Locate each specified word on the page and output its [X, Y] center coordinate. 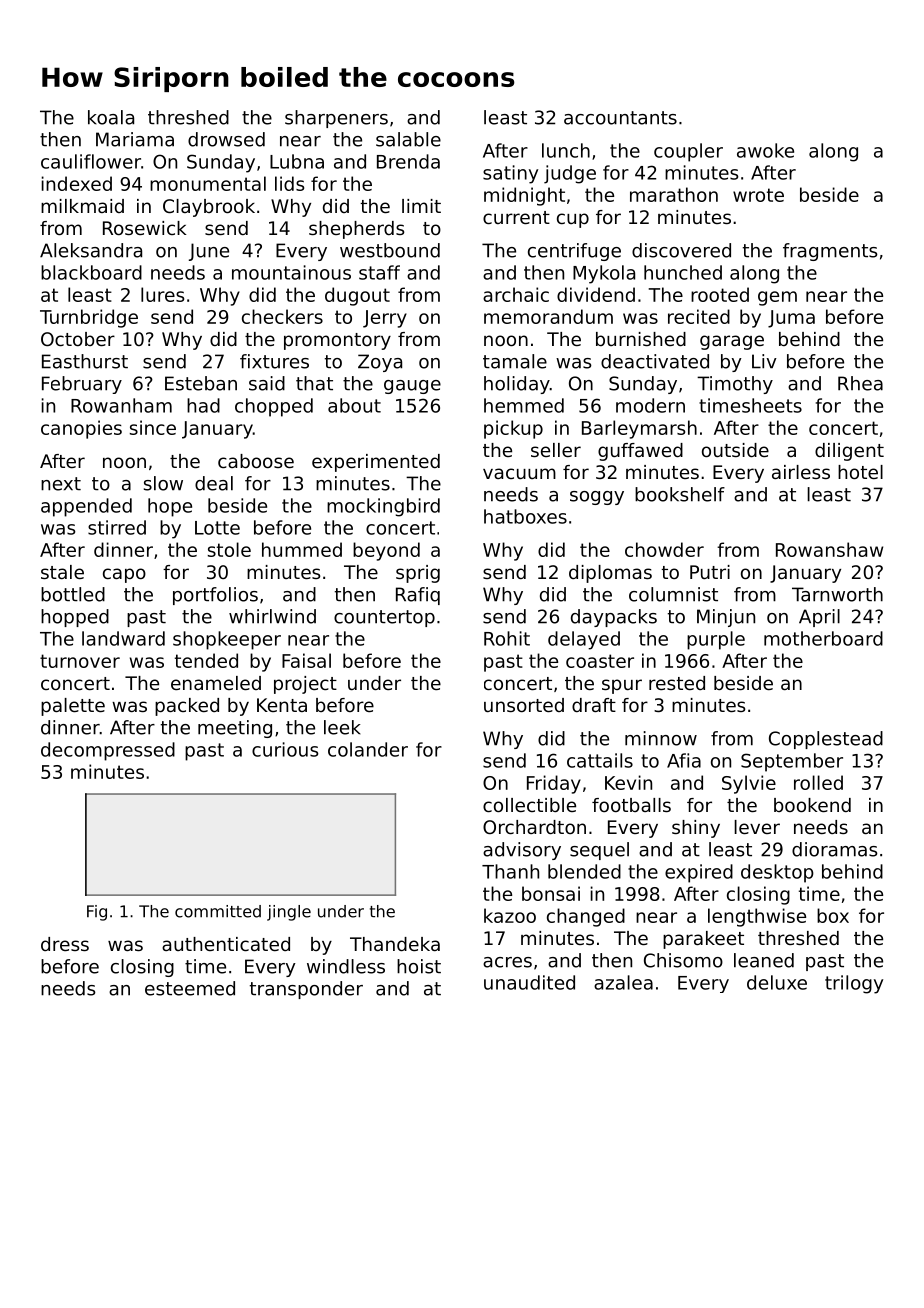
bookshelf [680, 494]
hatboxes [525, 516]
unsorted [524, 705]
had [203, 405]
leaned [764, 960]
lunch [566, 150]
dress [65, 944]
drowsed [226, 139]
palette [73, 707]
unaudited [529, 982]
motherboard [823, 638]
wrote [758, 195]
